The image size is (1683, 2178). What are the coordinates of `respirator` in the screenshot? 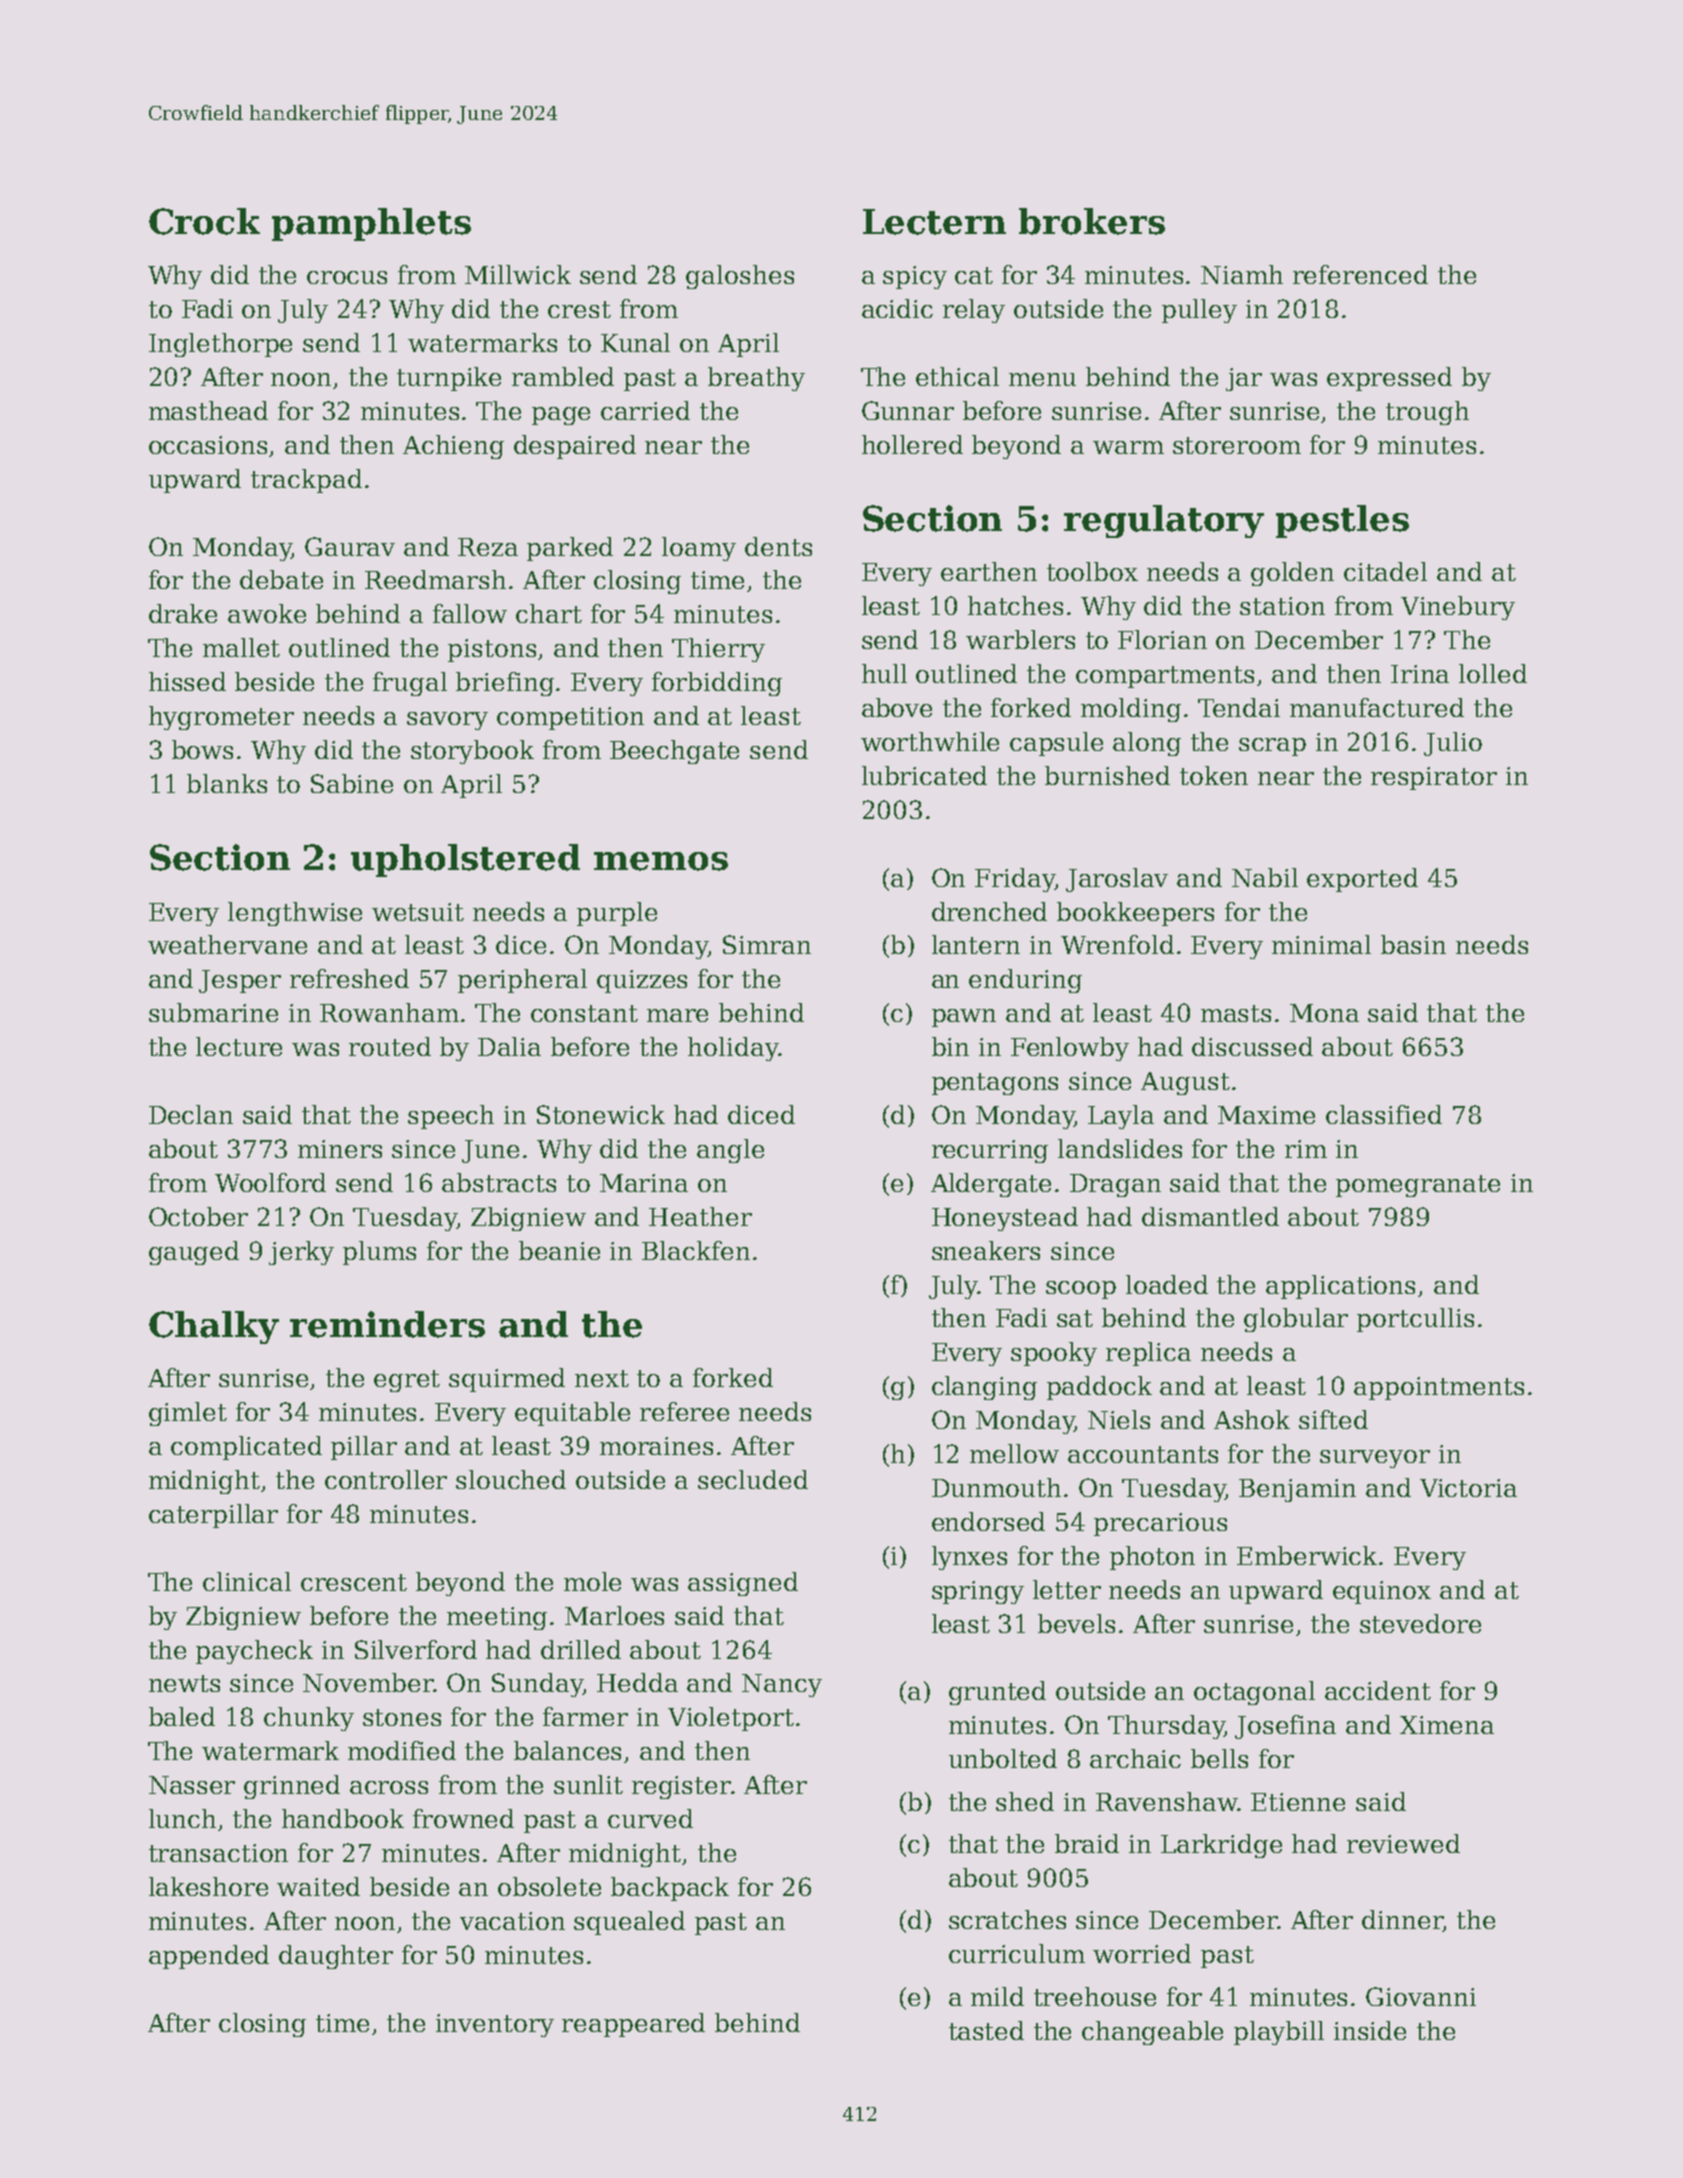 It's located at (1434, 778).
